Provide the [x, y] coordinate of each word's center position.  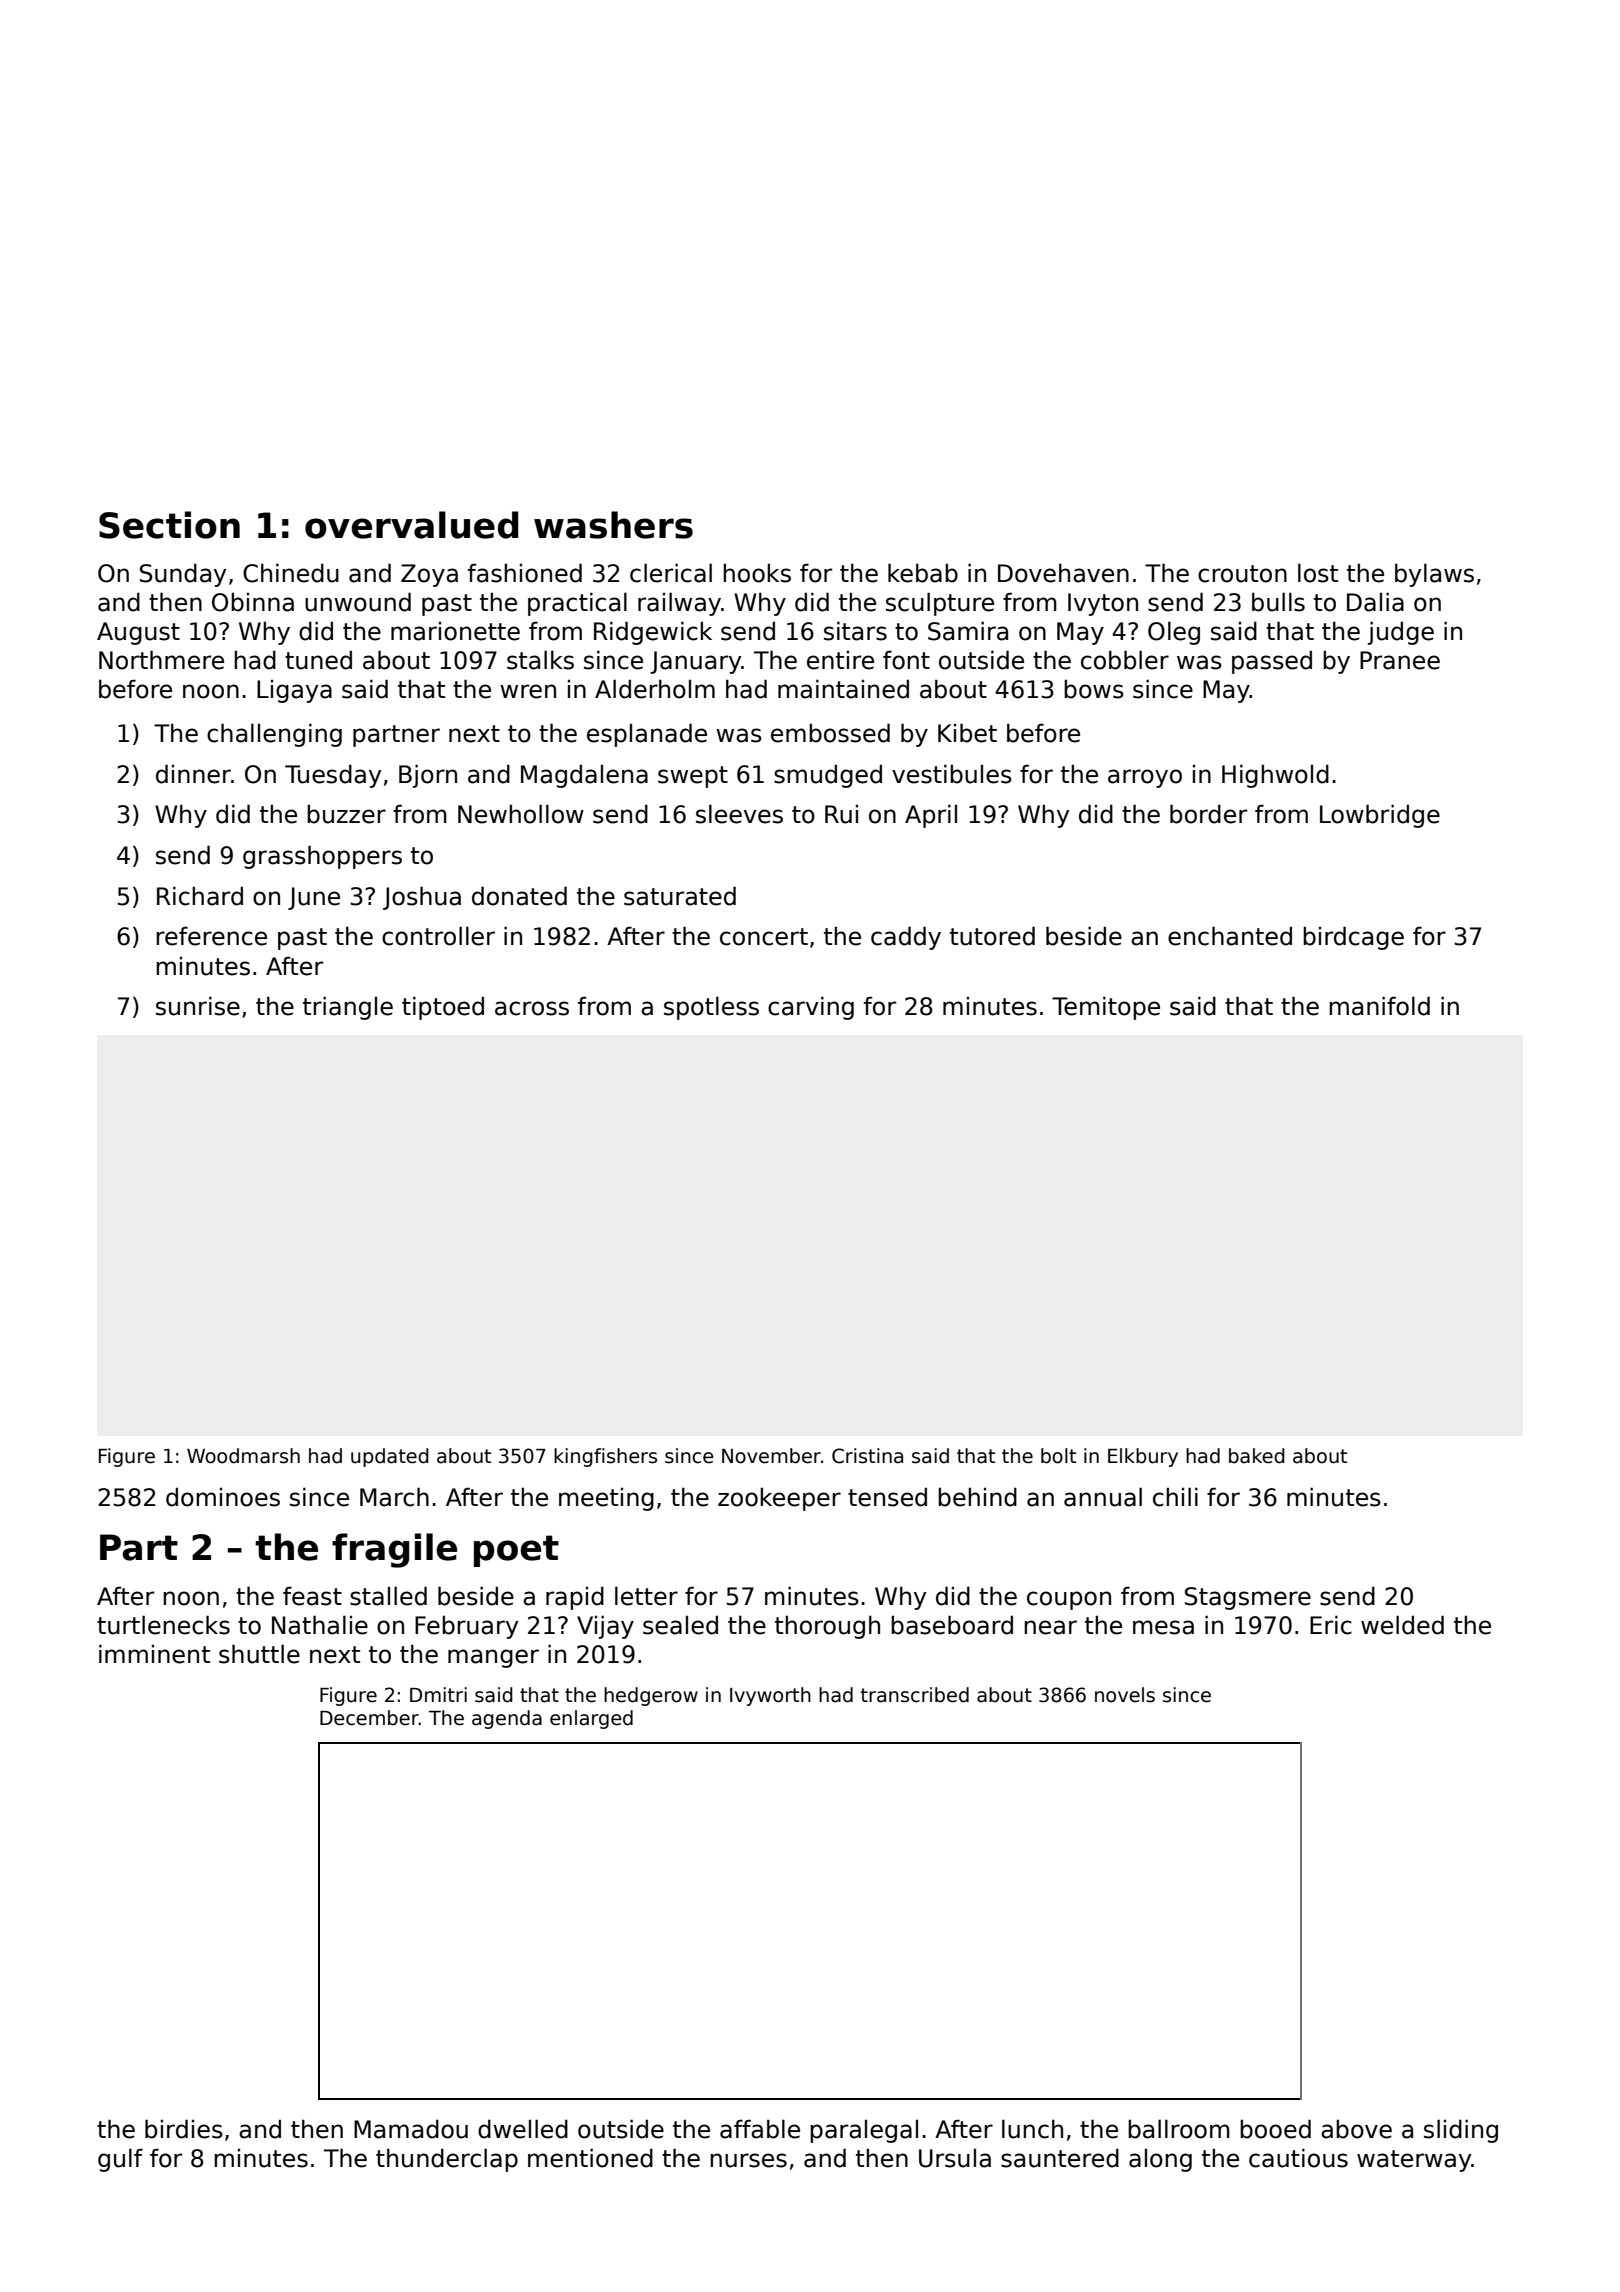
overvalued [411, 525]
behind [977, 1497]
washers [613, 525]
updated [390, 1457]
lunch [1032, 2129]
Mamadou [411, 2129]
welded [1402, 1625]
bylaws [1434, 575]
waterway [1414, 2161]
